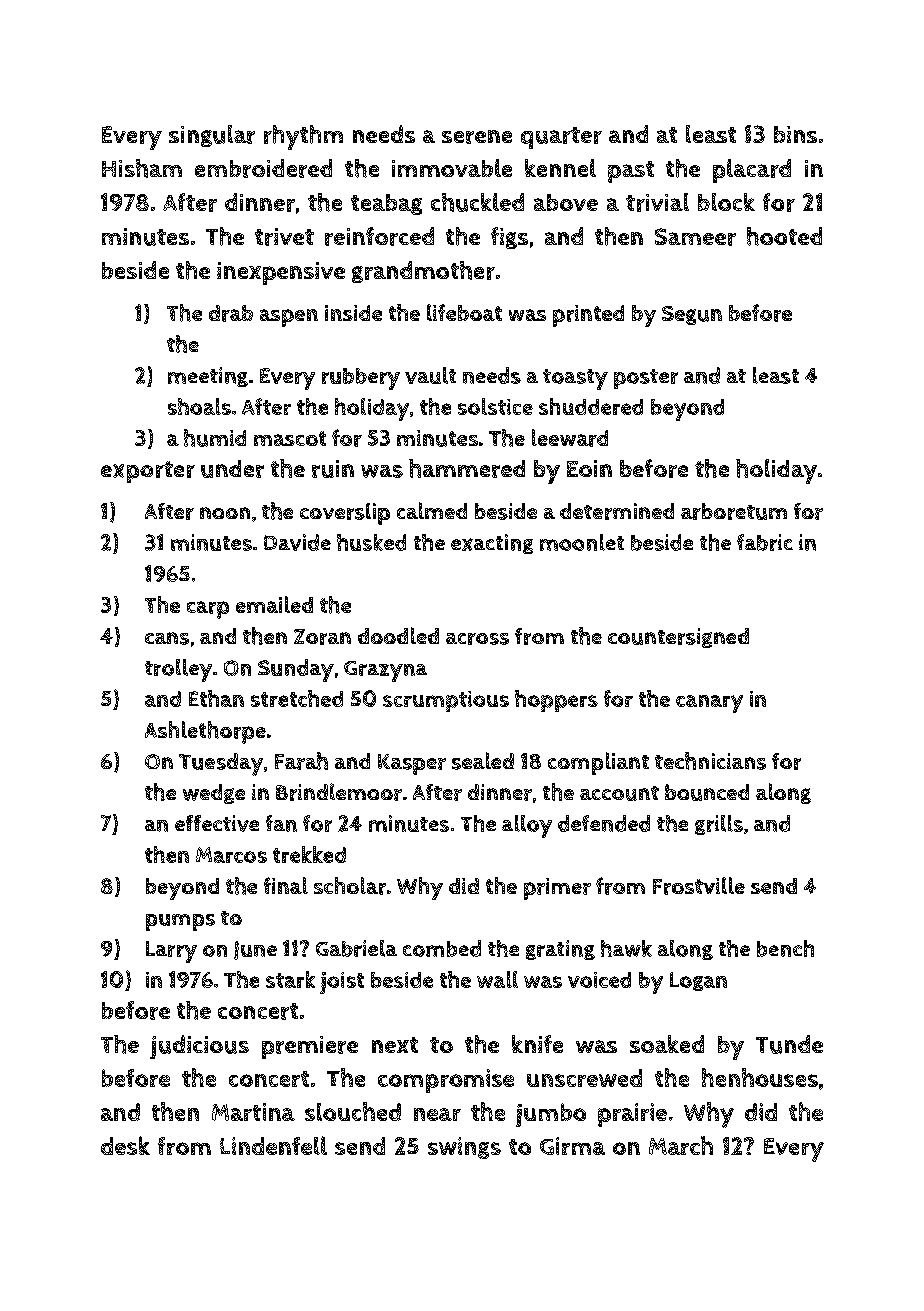 Image resolution: width=924 pixels, height=1311 pixels. I want to click on bins, so click(795, 134).
